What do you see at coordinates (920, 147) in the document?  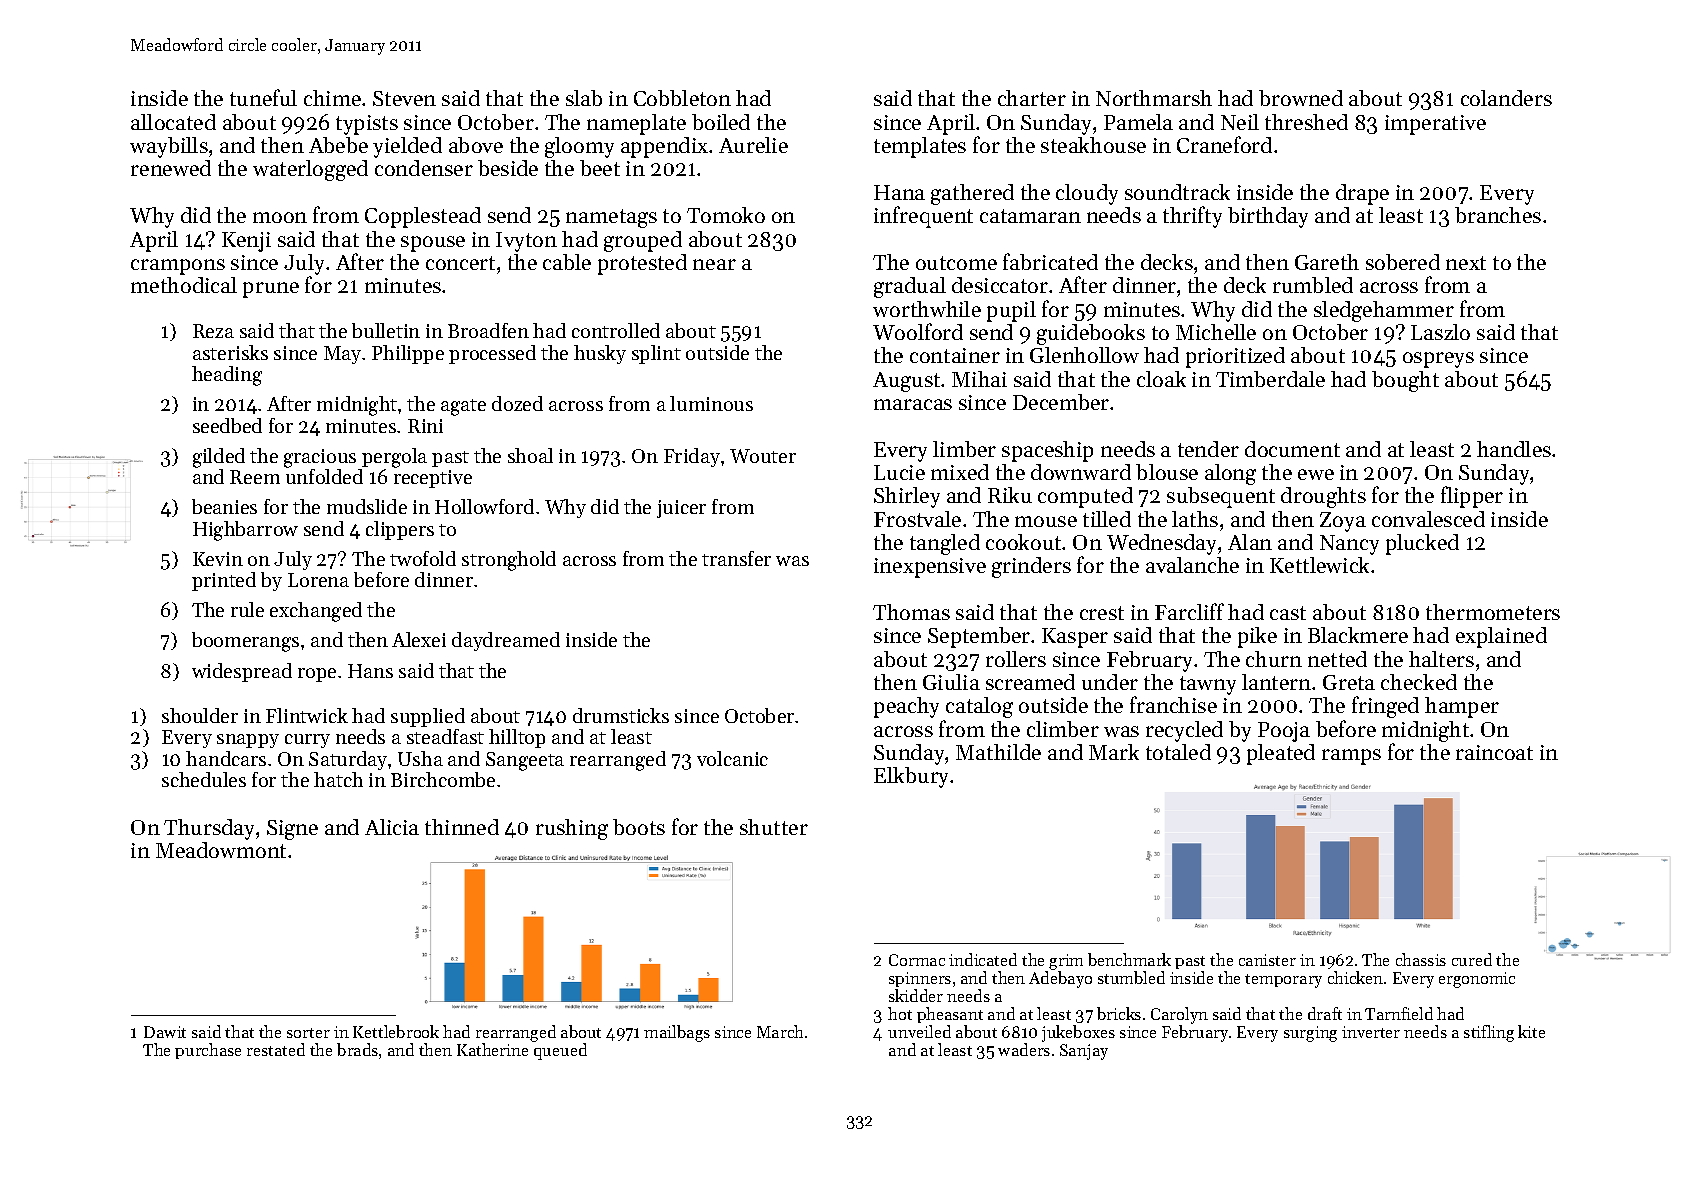 I see `templates` at bounding box center [920, 147].
